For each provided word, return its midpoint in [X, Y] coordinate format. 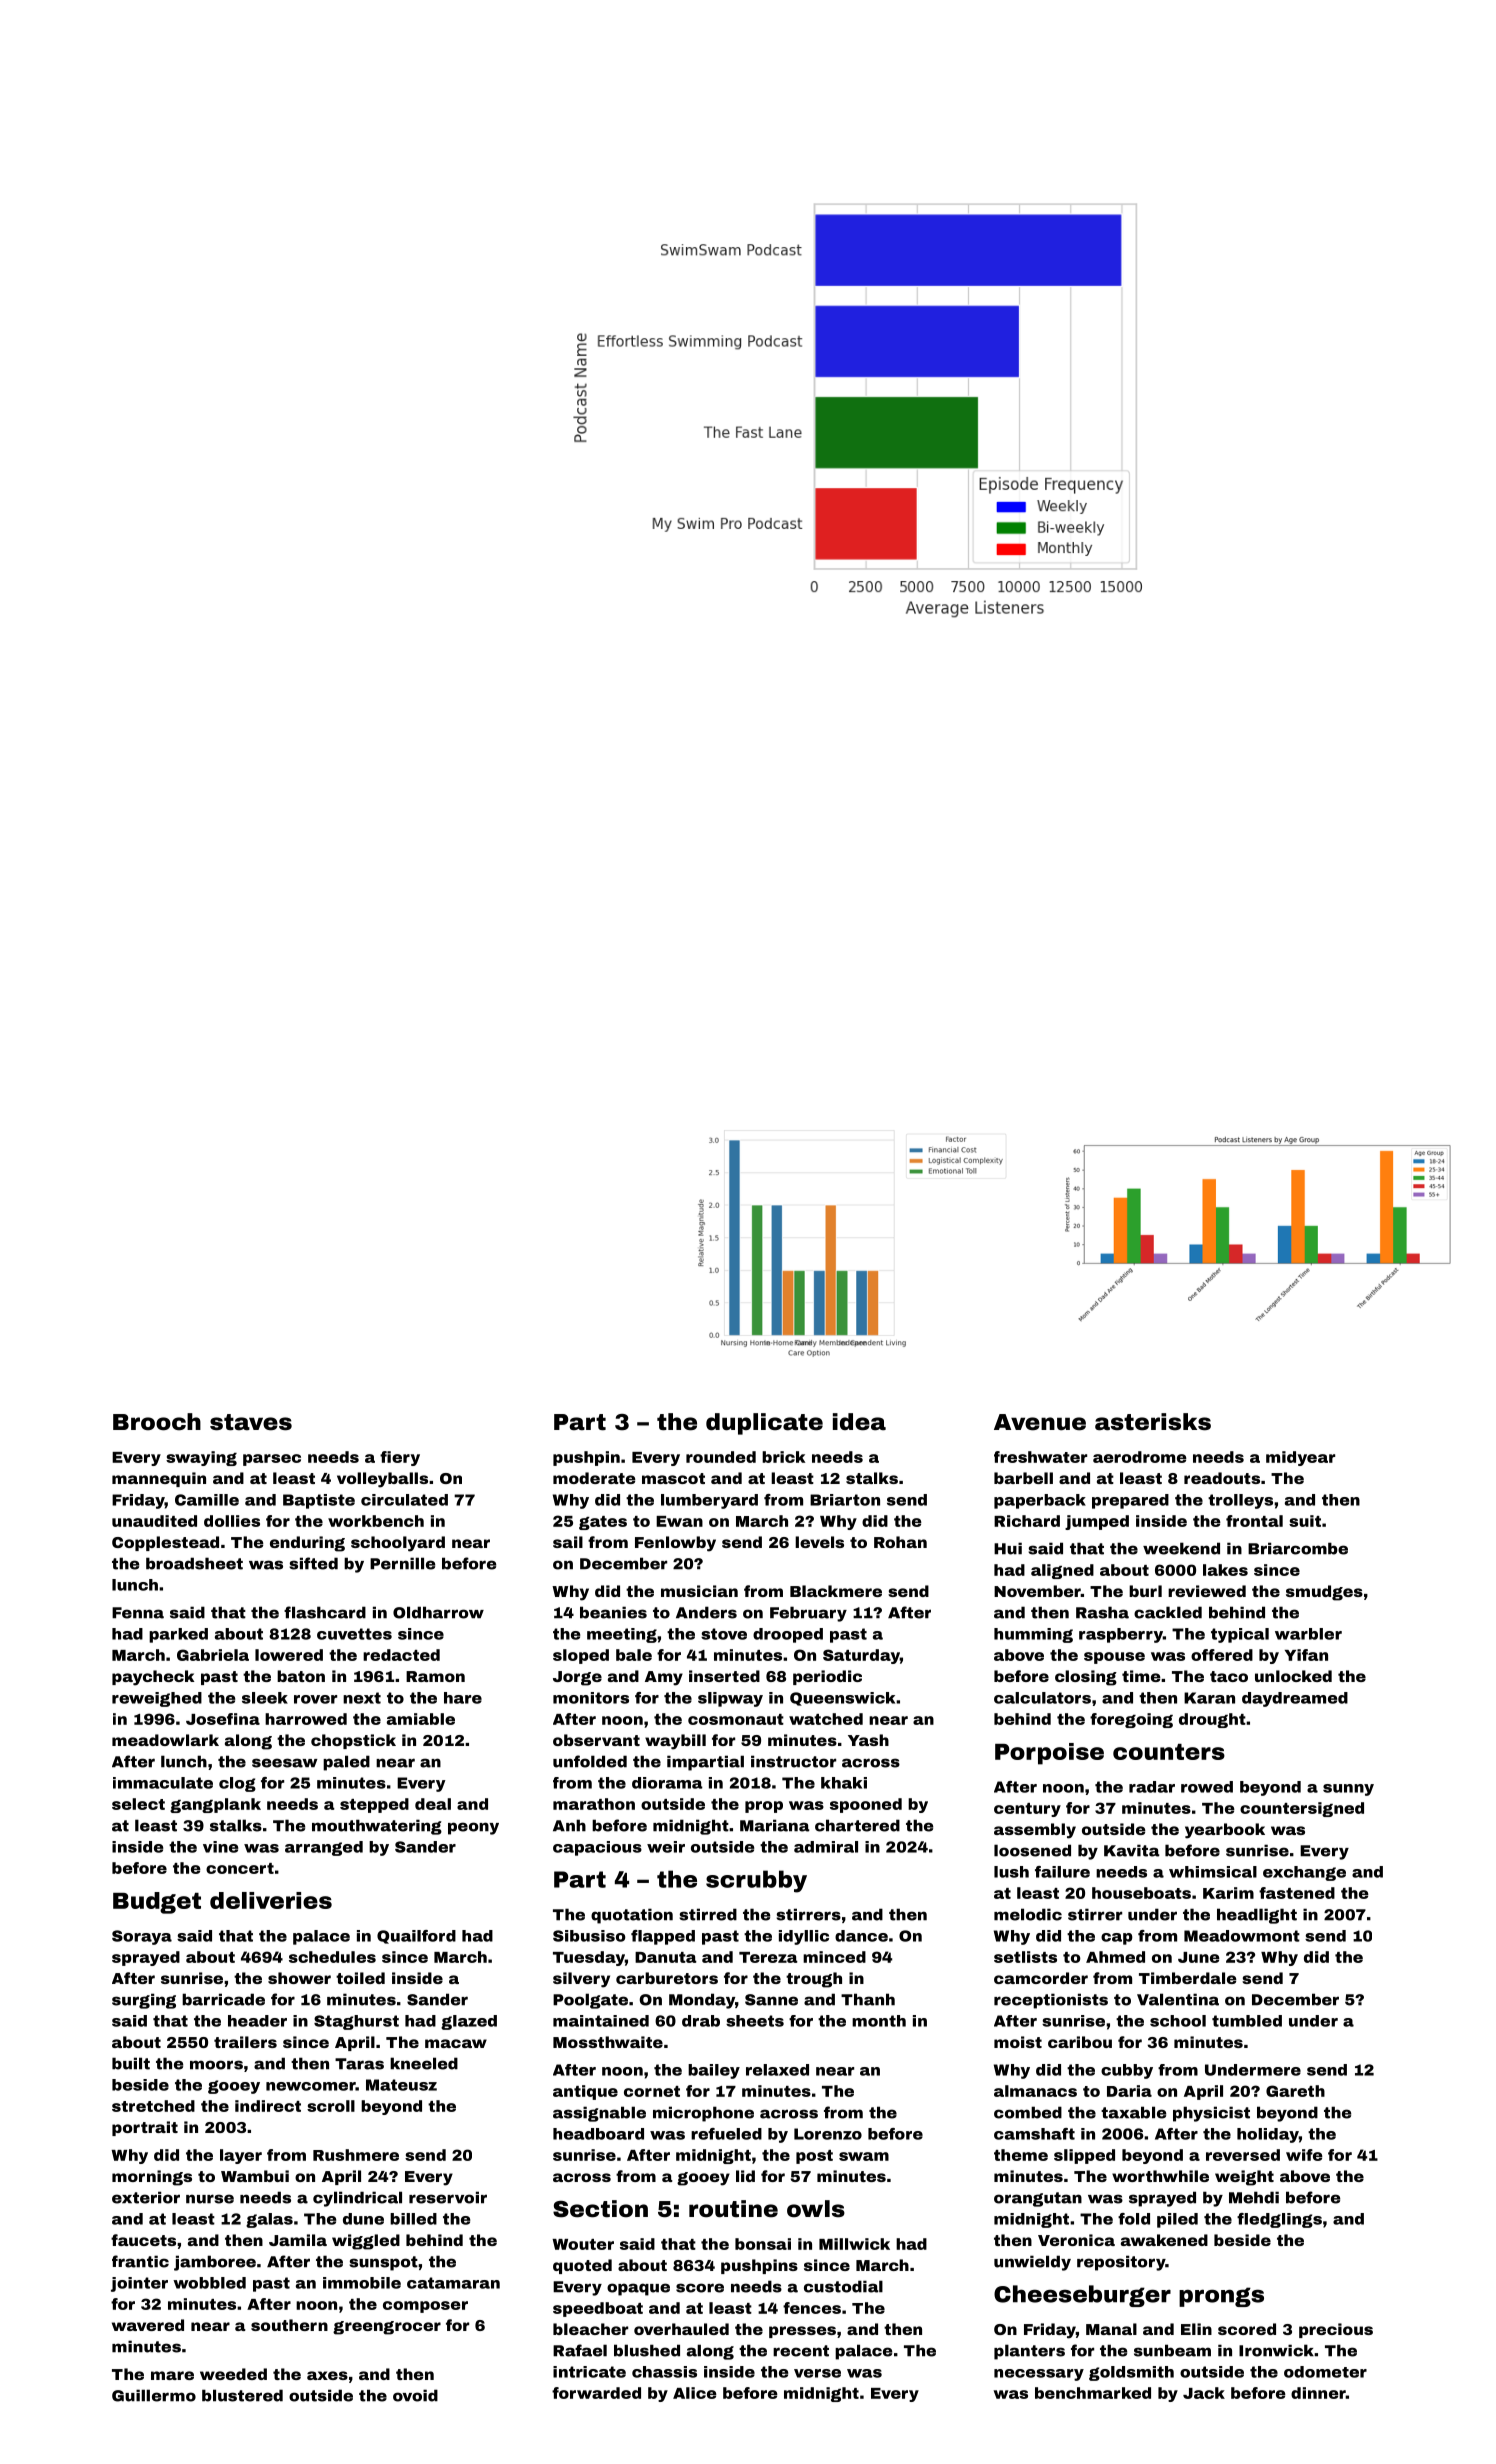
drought [1212, 1720]
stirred [708, 1914]
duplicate [764, 1424]
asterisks [1153, 1422]
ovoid [415, 2395]
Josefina [223, 1719]
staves [251, 1422]
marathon [594, 1804]
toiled [360, 1978]
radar [1152, 1787]
